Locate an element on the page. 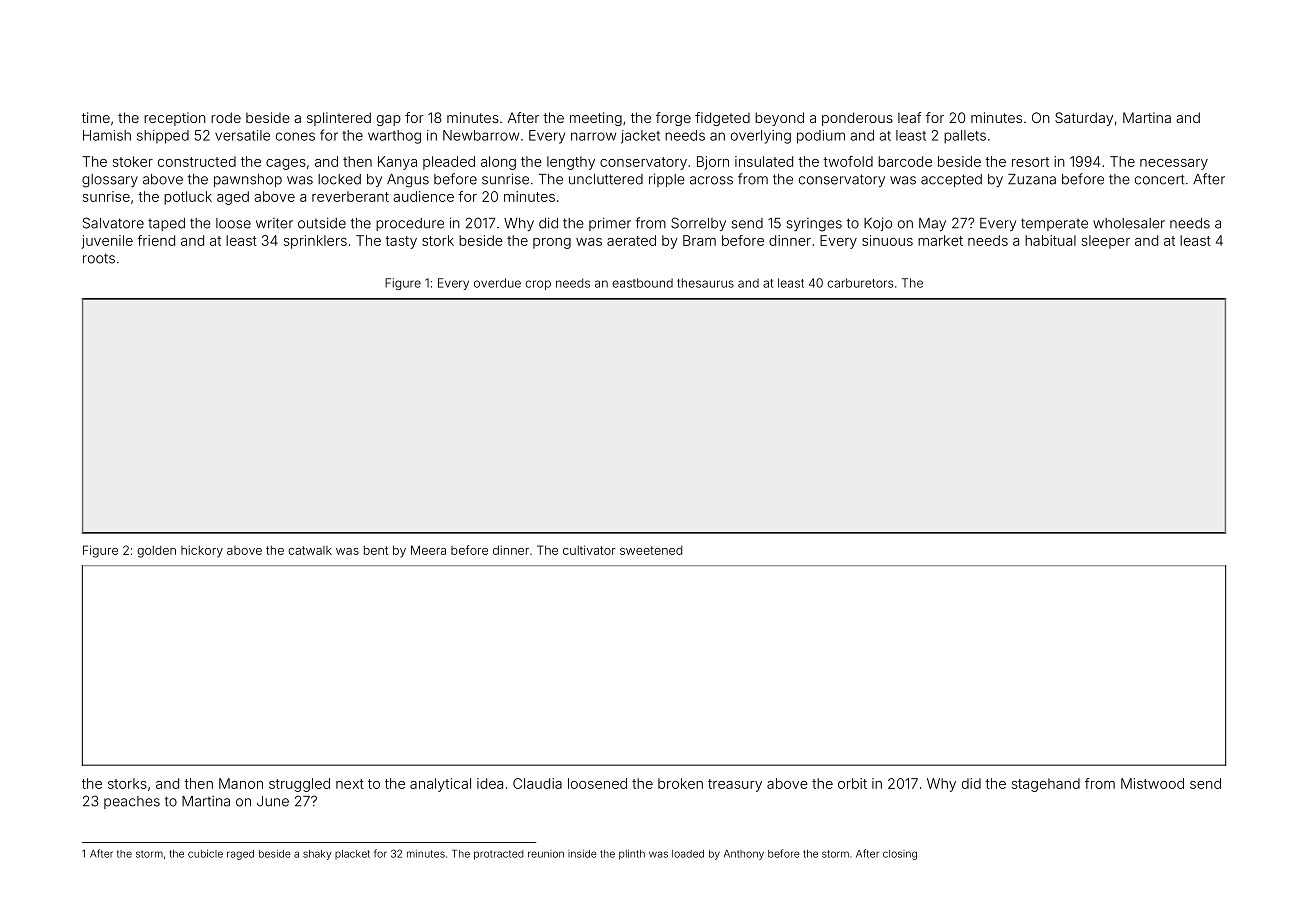  sweetened is located at coordinates (651, 550).
